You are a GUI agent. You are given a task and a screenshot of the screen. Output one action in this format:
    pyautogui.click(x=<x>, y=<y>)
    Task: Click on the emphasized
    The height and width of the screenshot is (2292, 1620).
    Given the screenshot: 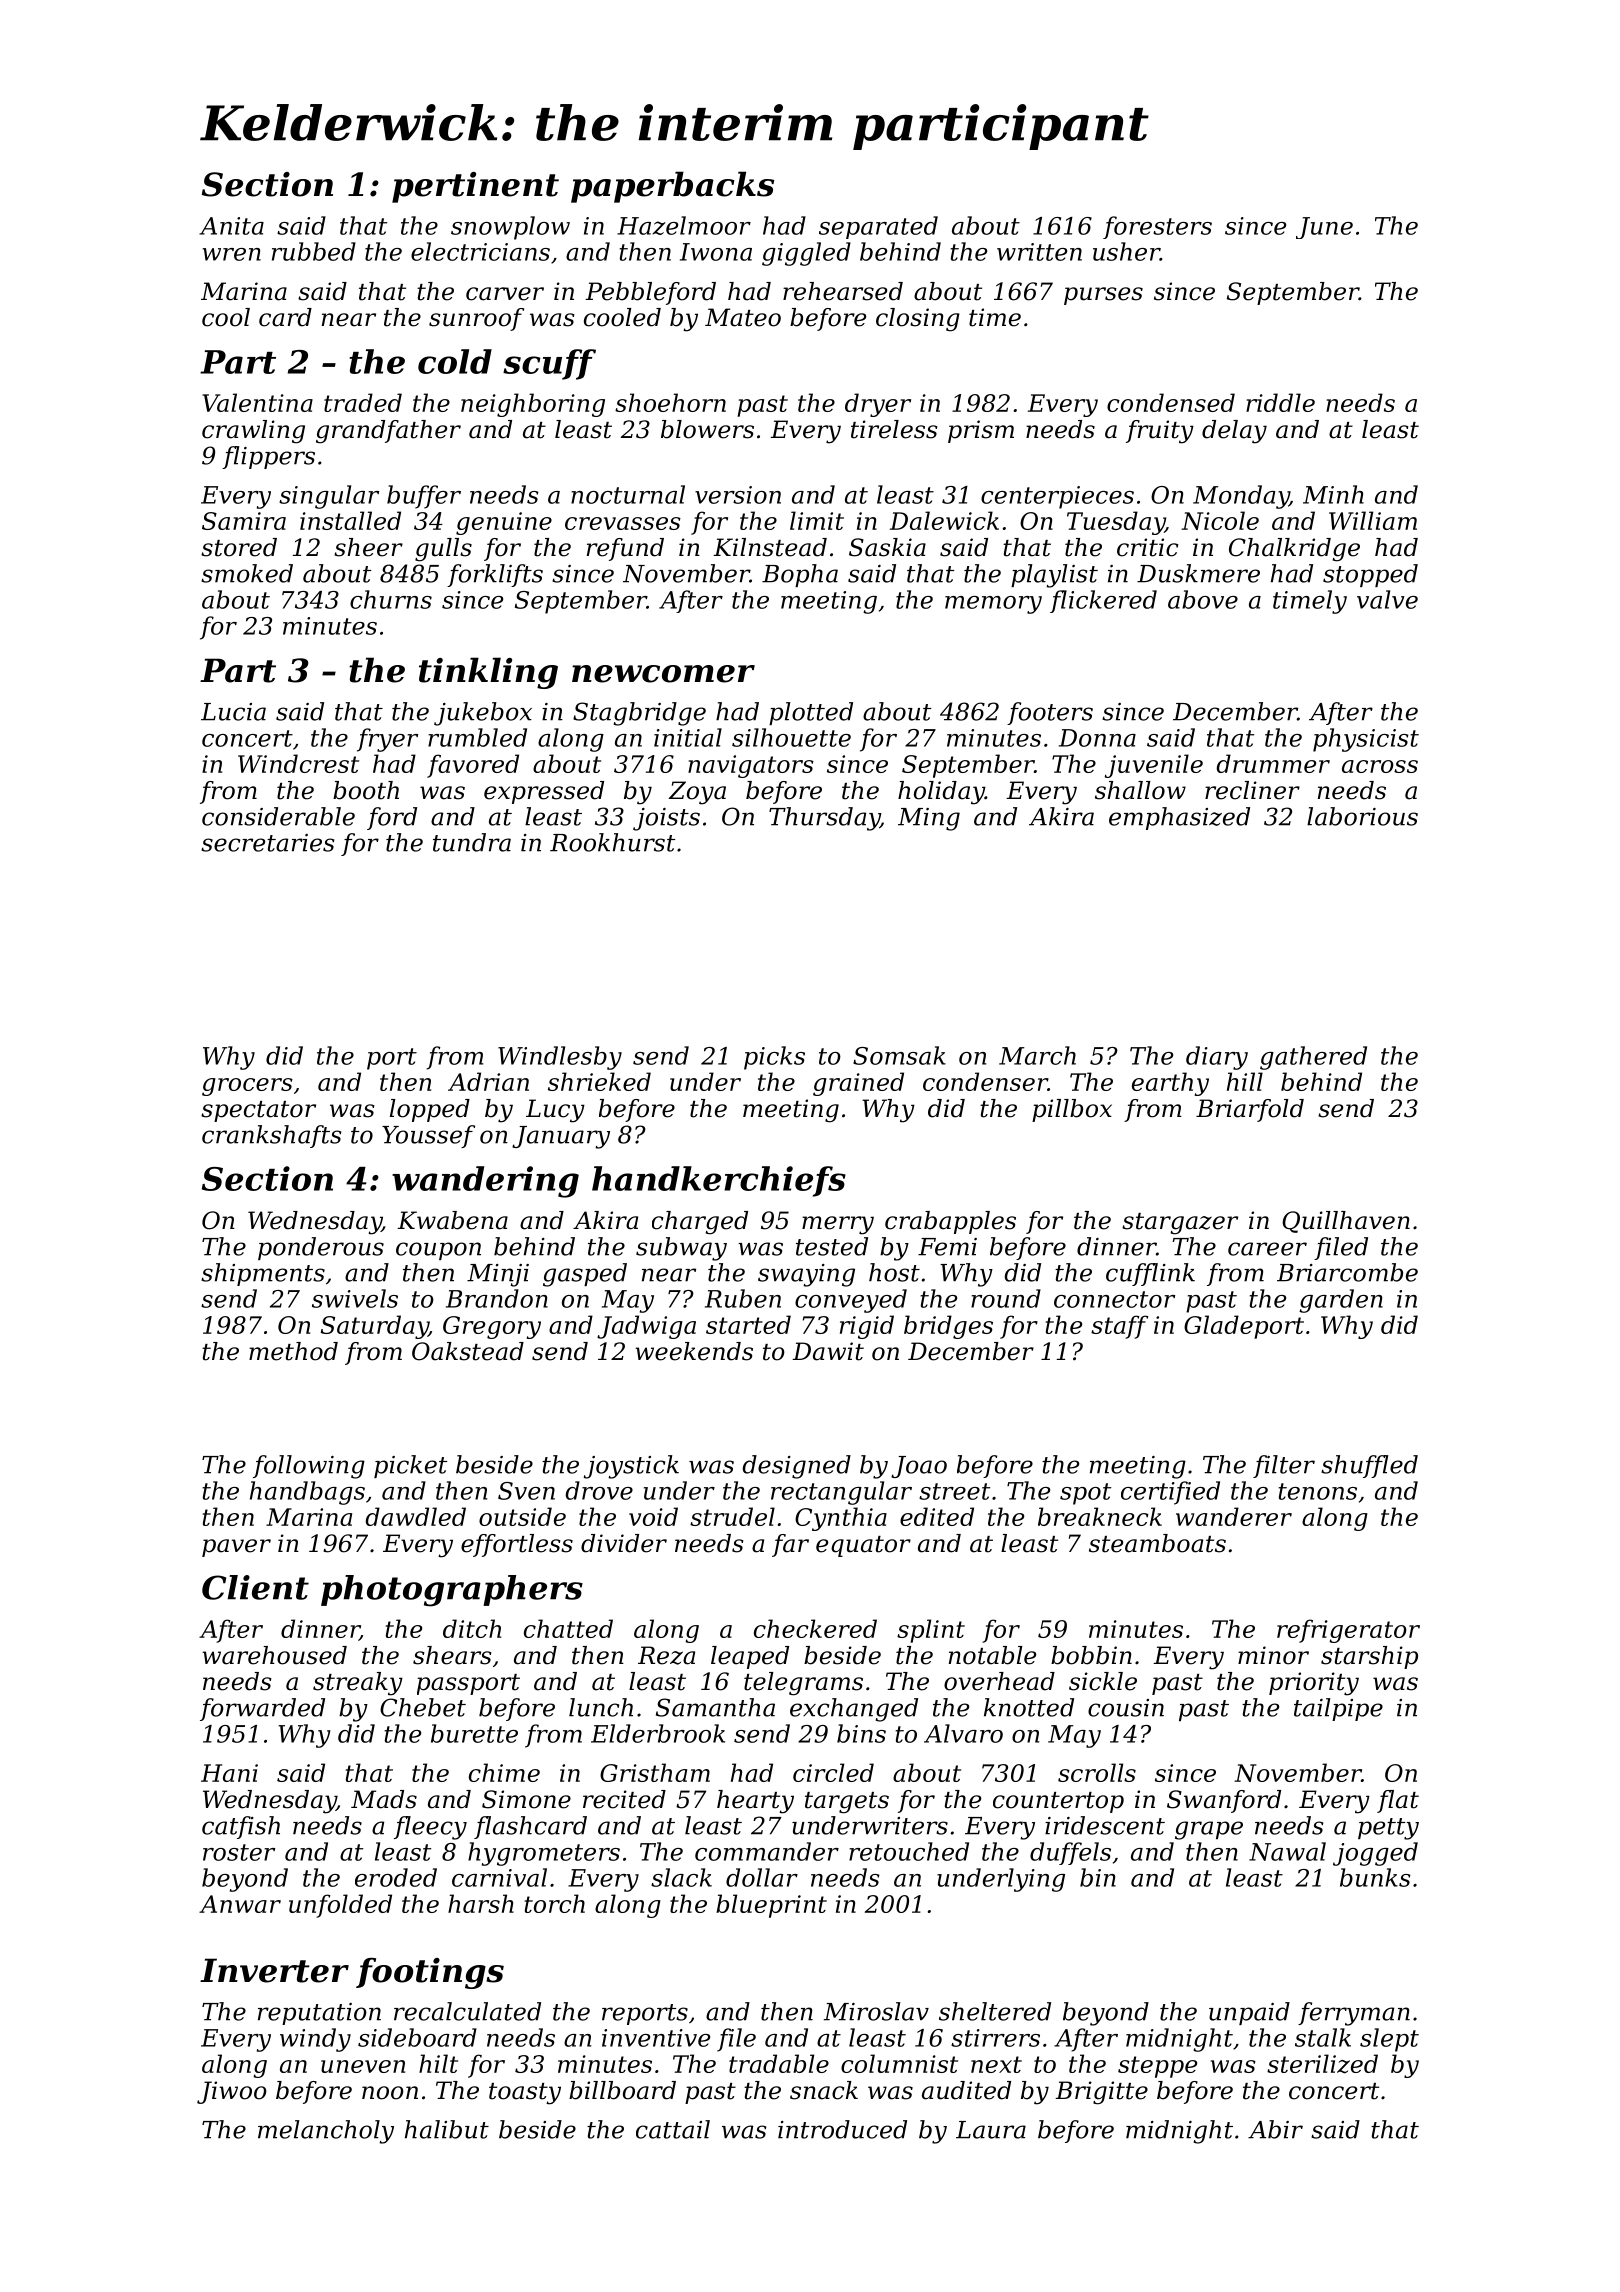 What is the action you would take?
    pyautogui.click(x=1179, y=818)
